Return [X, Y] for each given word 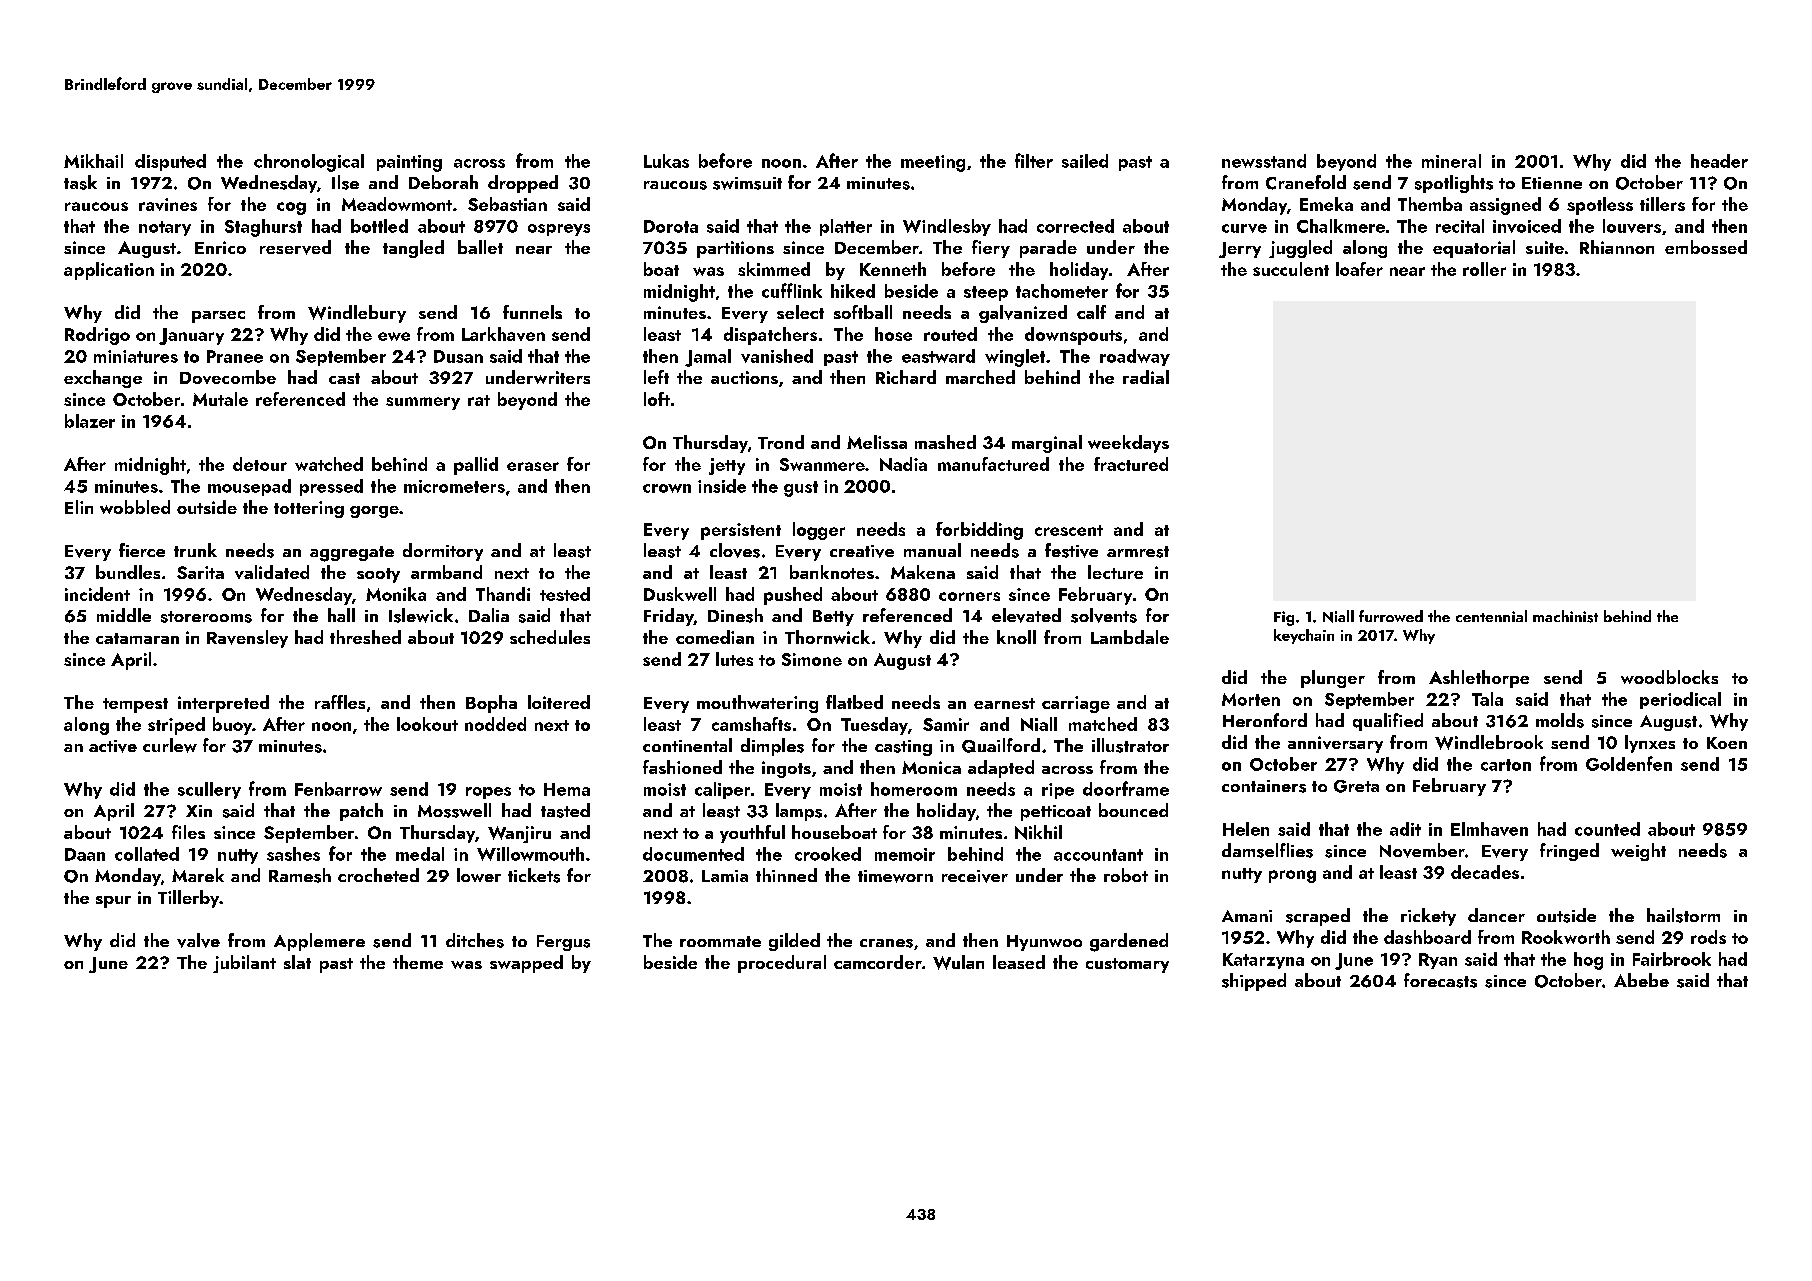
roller [1484, 269]
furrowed [1391, 616]
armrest [1138, 552]
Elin [79, 507]
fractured [1131, 464]
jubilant [244, 964]
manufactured [993, 464]
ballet [480, 247]
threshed [365, 637]
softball [863, 312]
